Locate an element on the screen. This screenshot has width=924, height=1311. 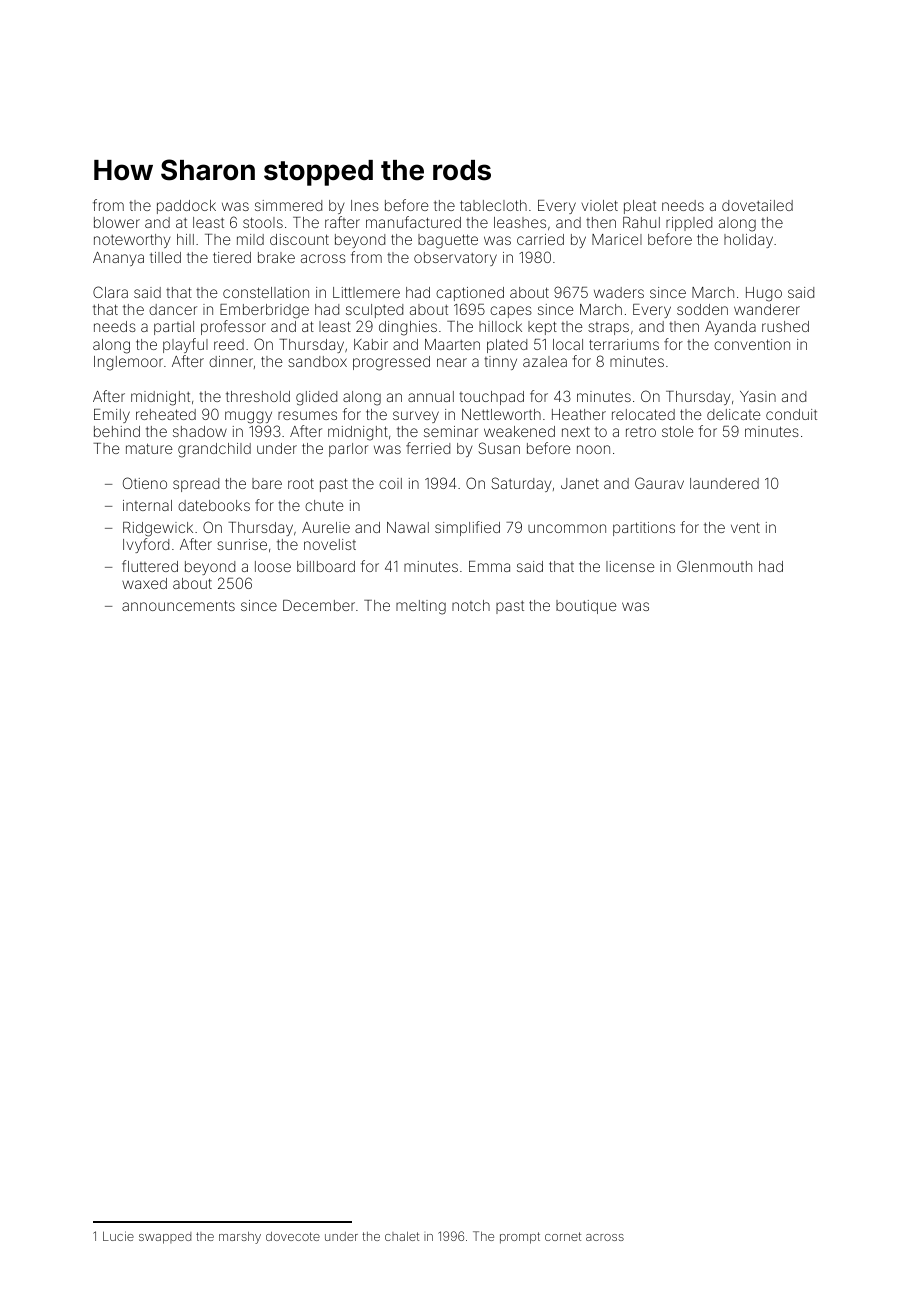
tablecloth is located at coordinates (493, 205).
